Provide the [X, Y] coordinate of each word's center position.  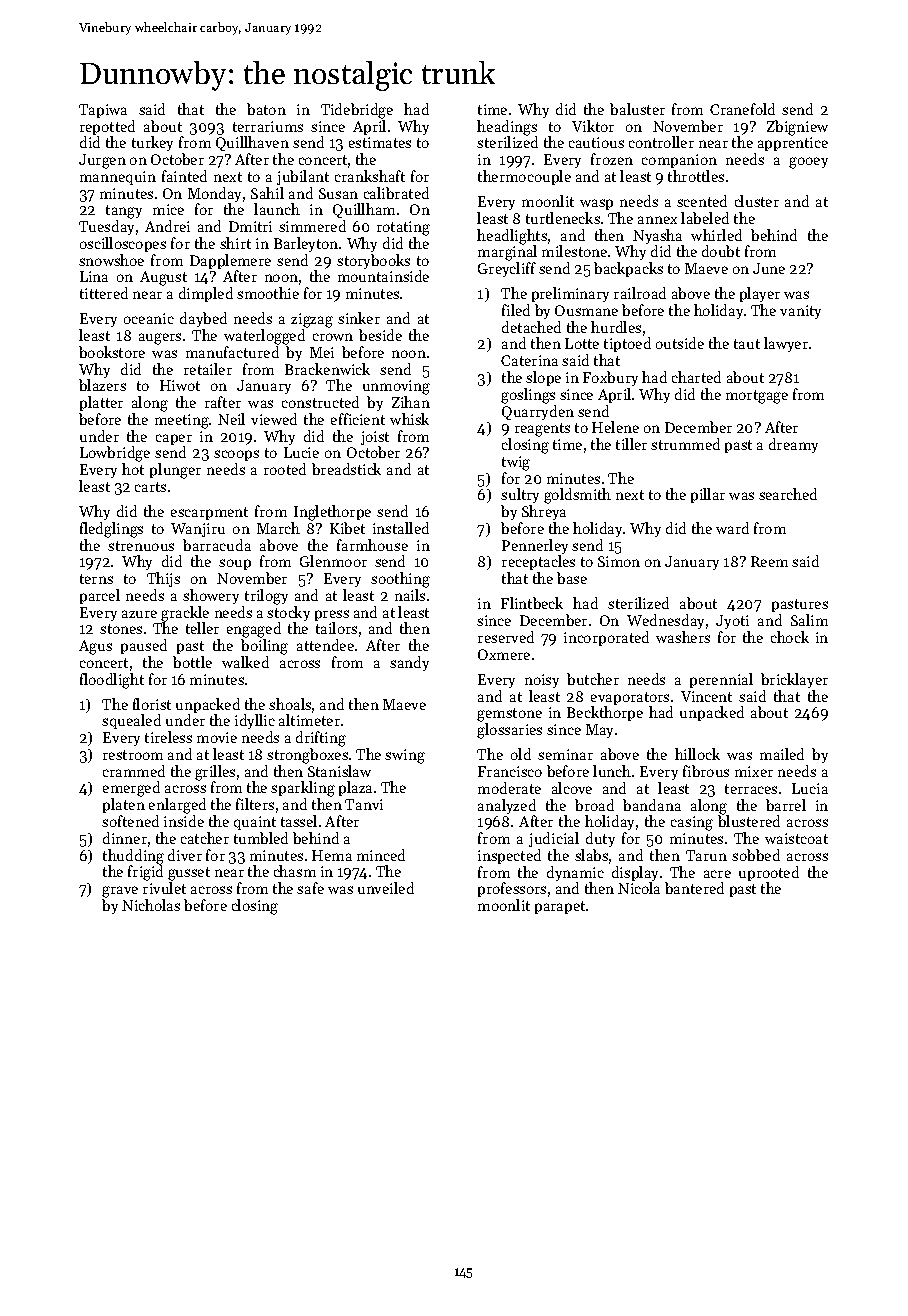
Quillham [364, 210]
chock [790, 637]
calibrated [396, 193]
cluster [757, 201]
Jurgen [102, 161]
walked [245, 662]
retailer [208, 369]
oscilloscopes [123, 244]
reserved [506, 637]
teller [202, 628]
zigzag [312, 320]
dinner [125, 838]
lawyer [786, 344]
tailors [336, 628]
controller [661, 142]
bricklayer [794, 680]
